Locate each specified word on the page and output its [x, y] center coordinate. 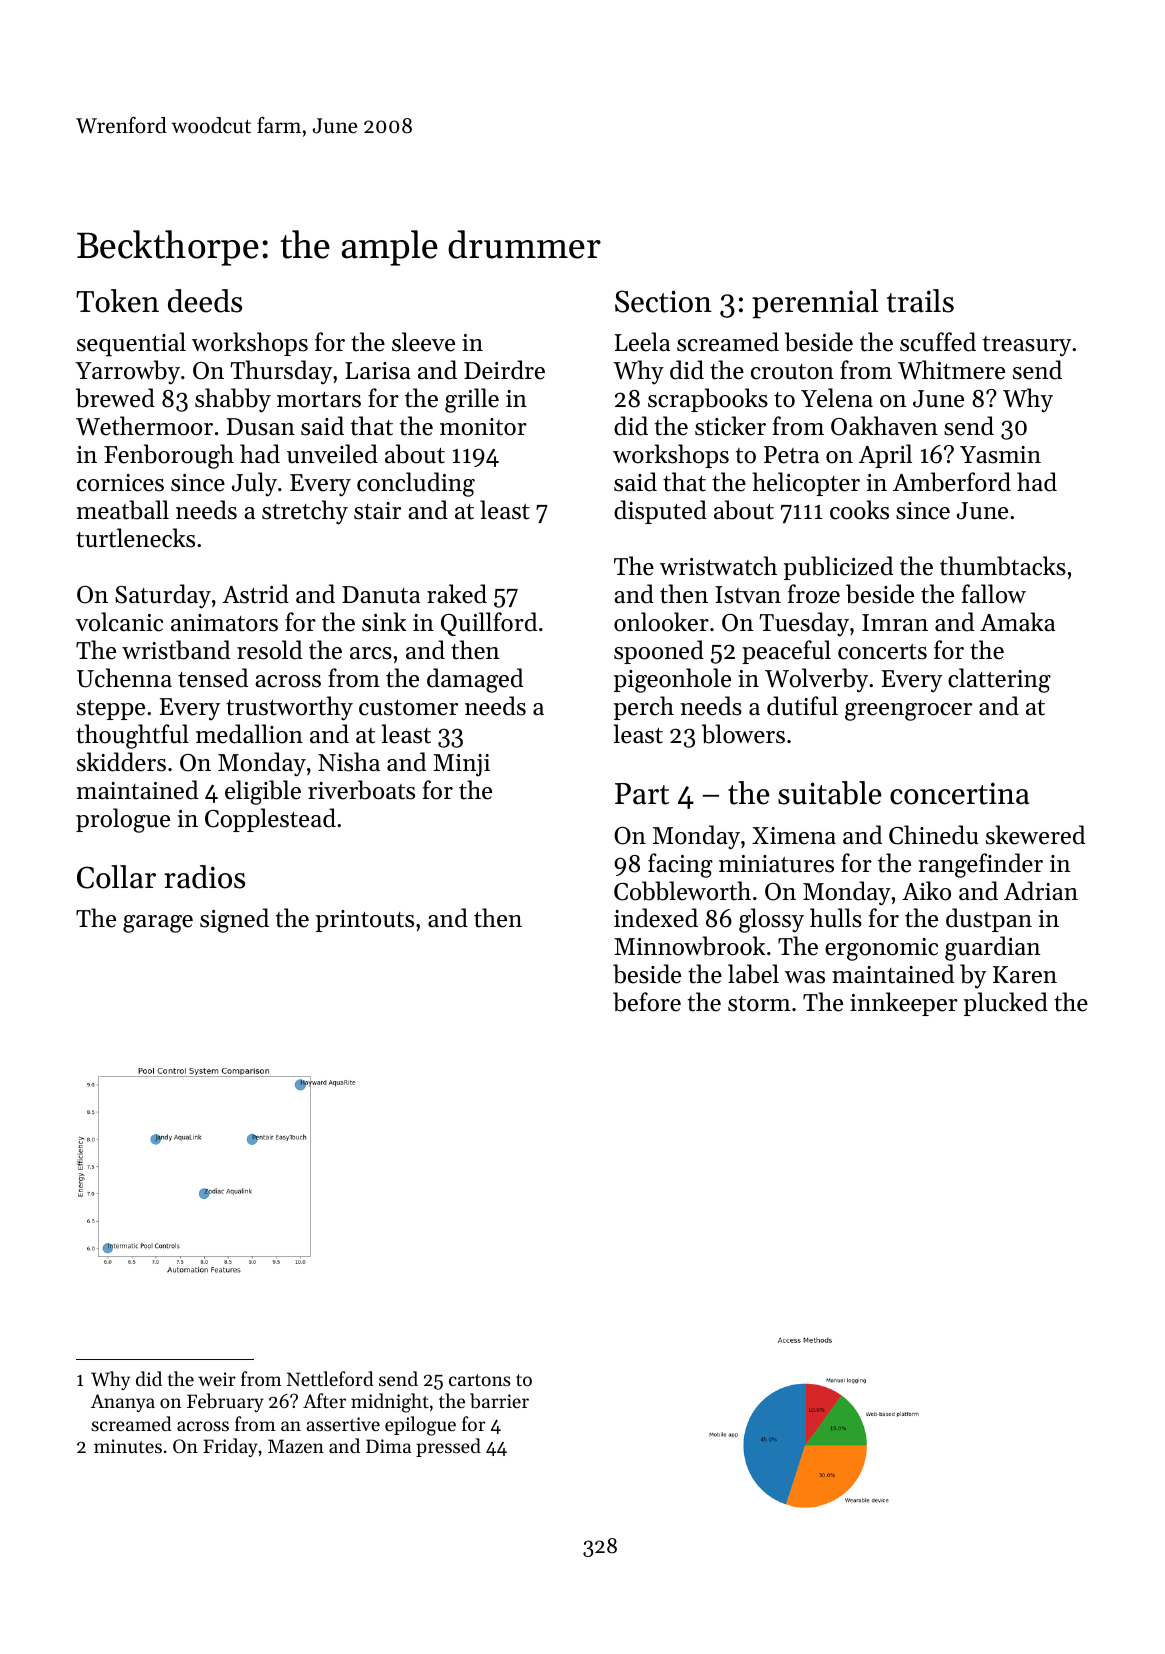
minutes [128, 1446]
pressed [448, 1447]
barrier [499, 1401]
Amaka [1017, 621]
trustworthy [289, 708]
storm [759, 1004]
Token [117, 301]
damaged [475, 680]
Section [663, 301]
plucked [1006, 1004]
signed [234, 920]
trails [920, 301]
